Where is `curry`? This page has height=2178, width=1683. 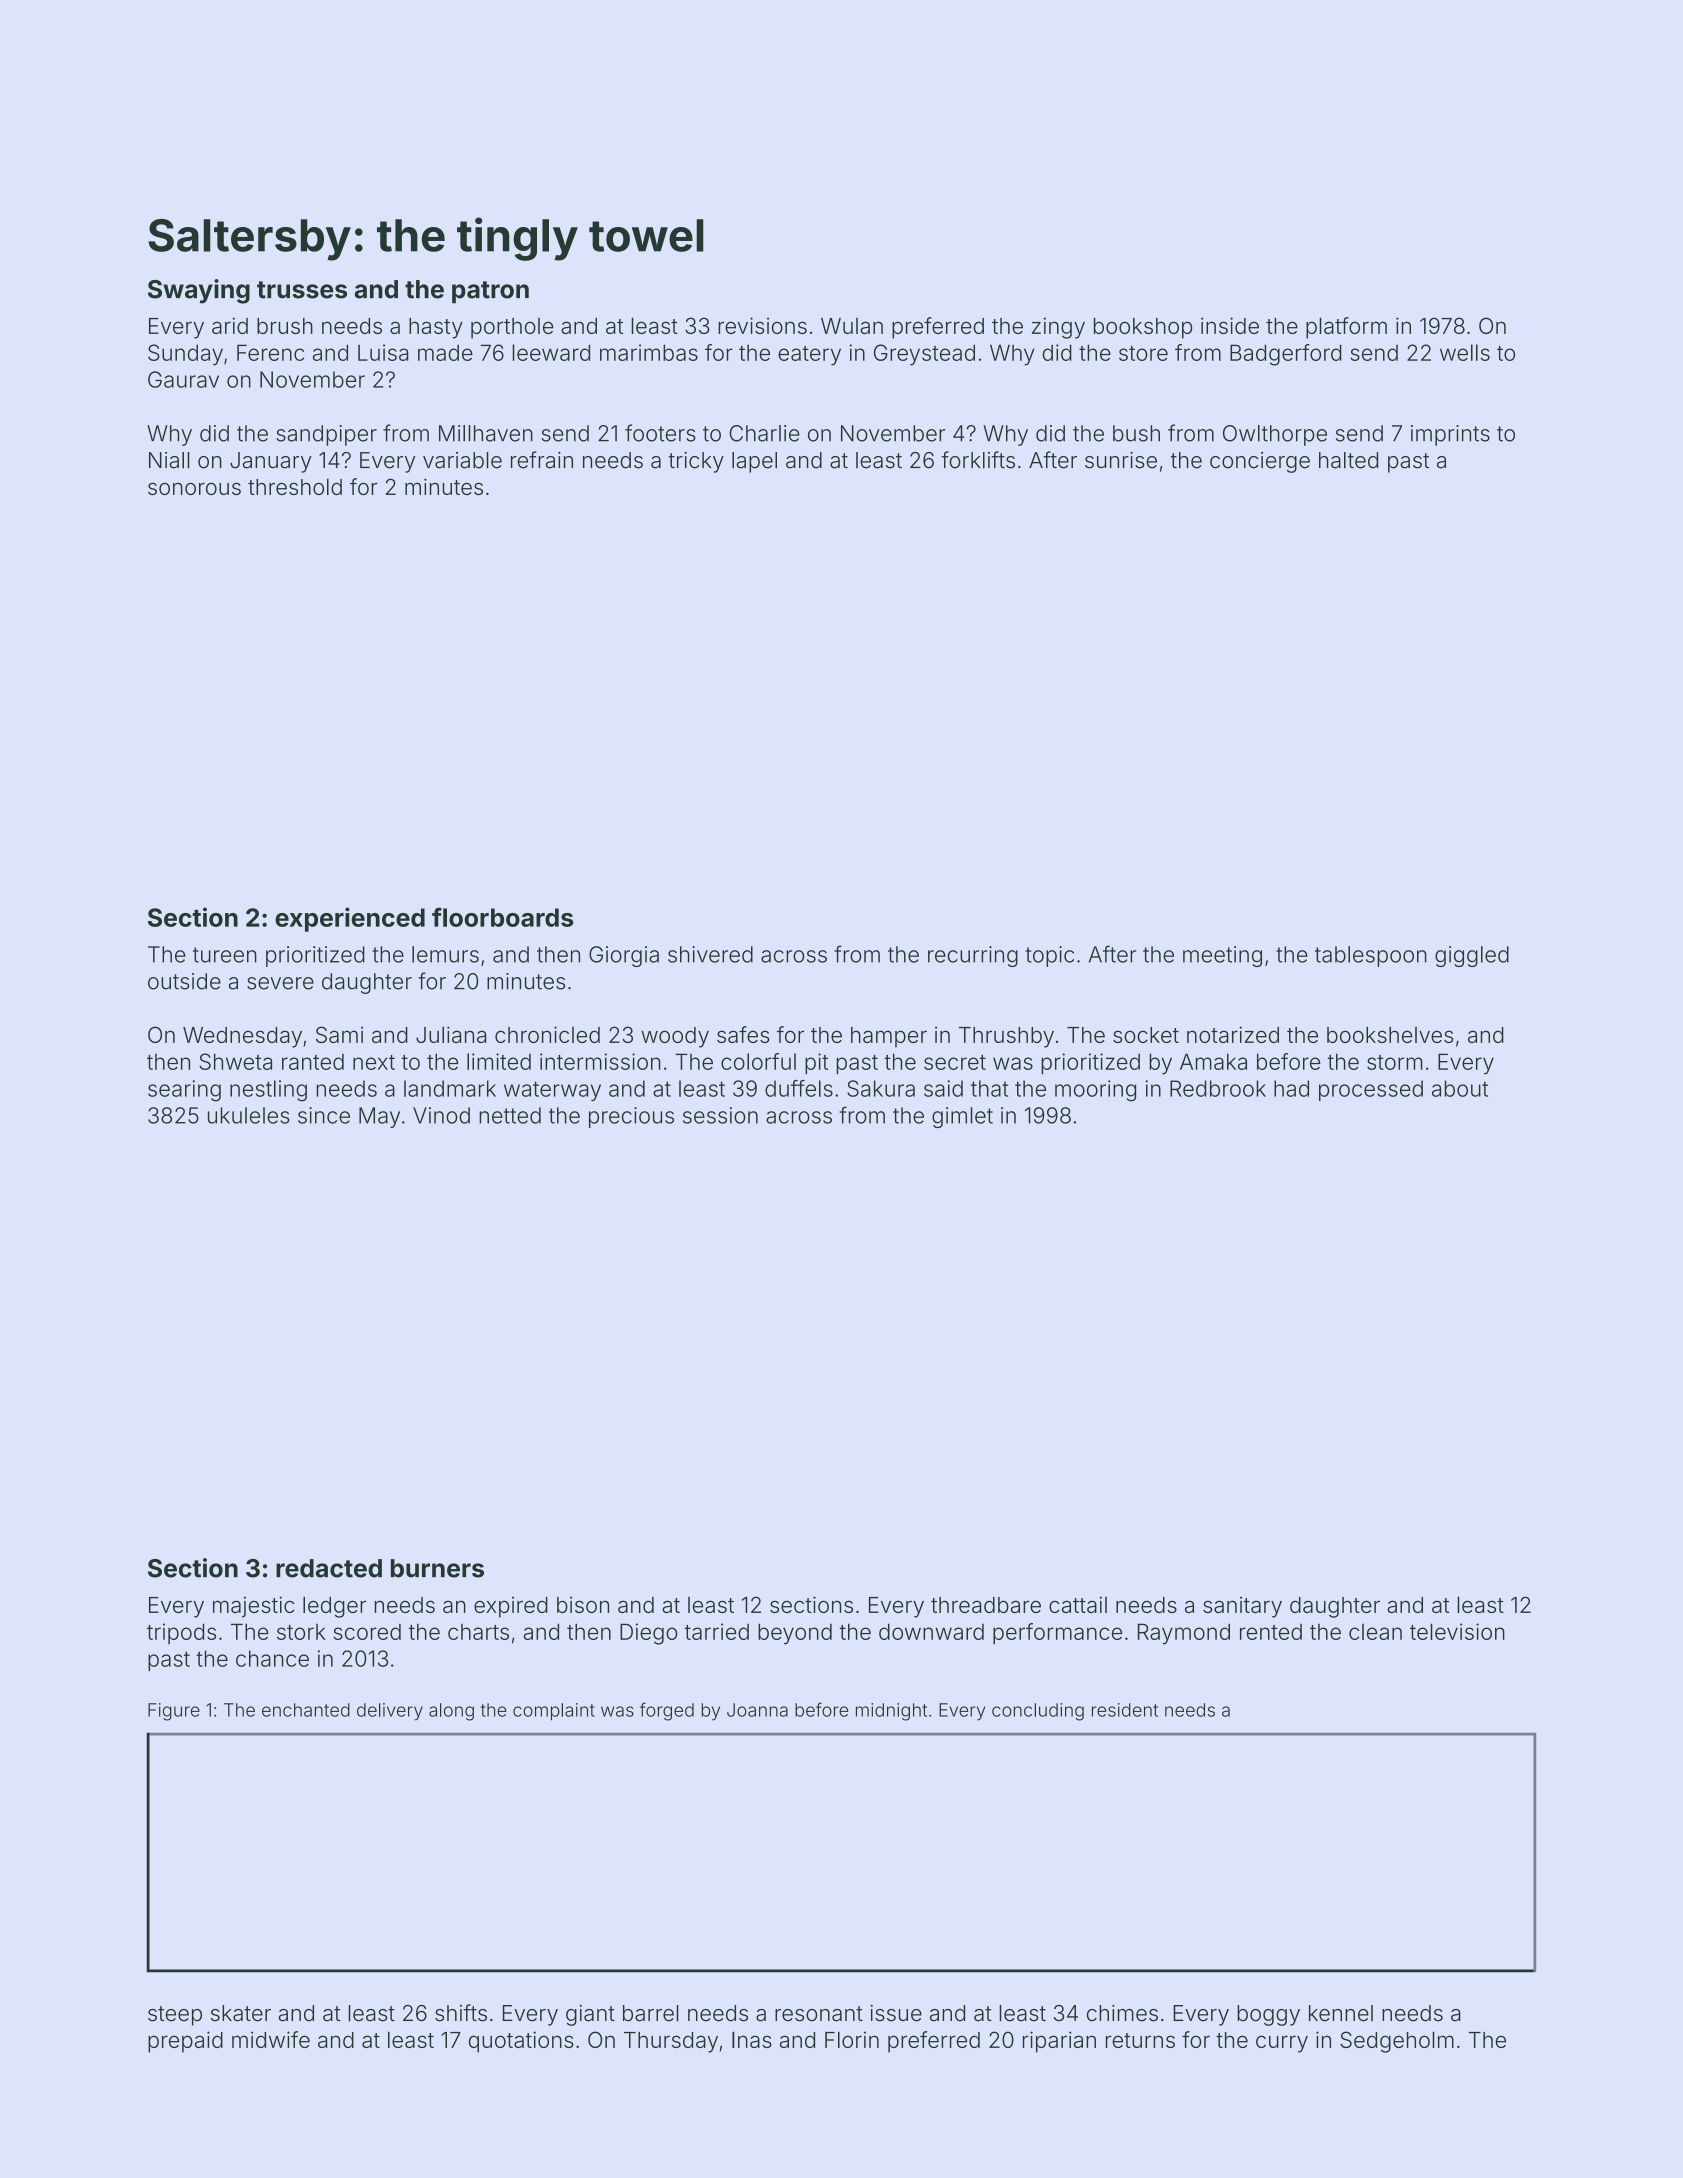 curry is located at coordinates (1282, 2044).
